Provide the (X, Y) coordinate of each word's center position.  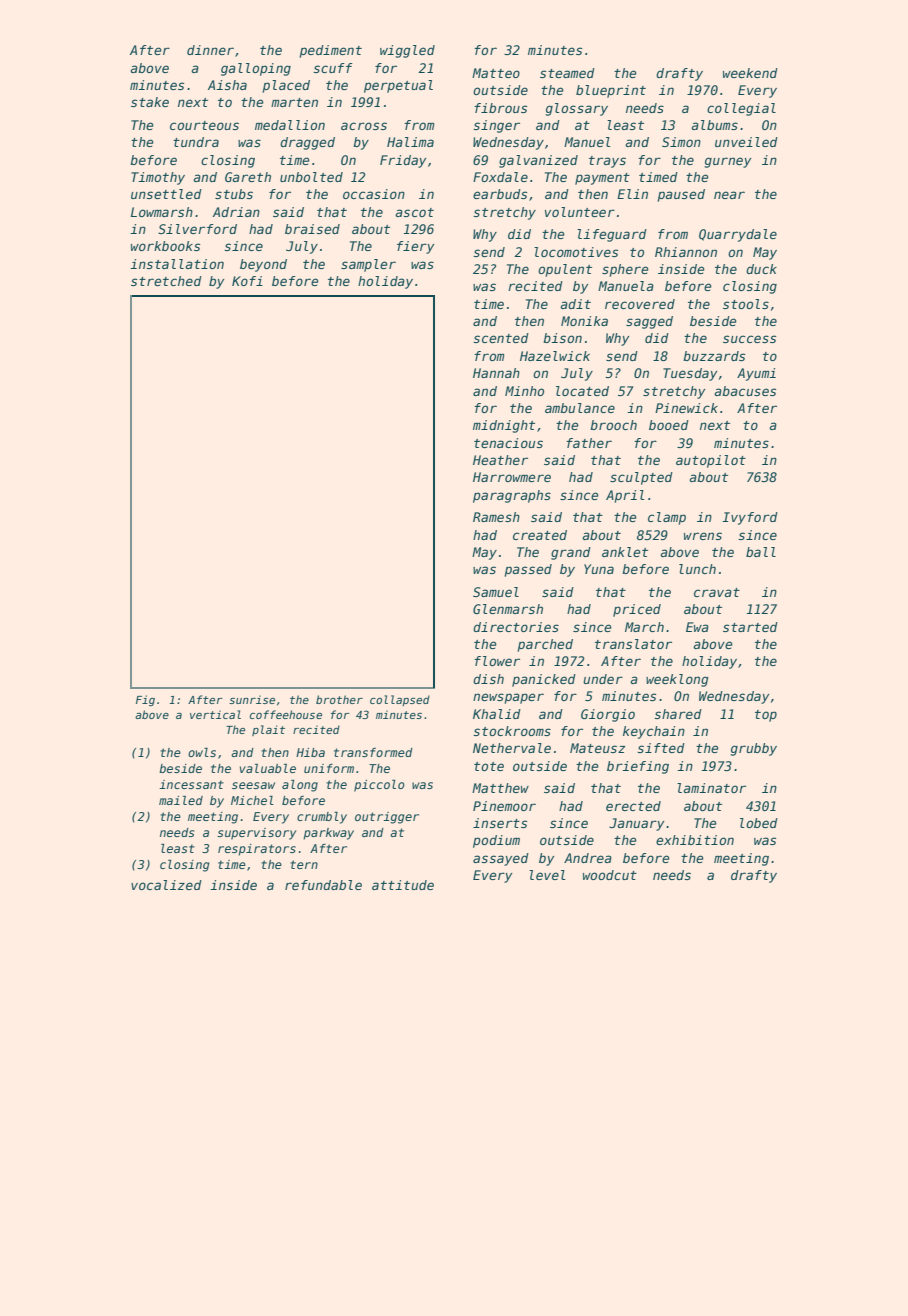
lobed (759, 823)
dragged (307, 143)
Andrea (588, 858)
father (589, 443)
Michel (252, 800)
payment (602, 179)
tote (489, 766)
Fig (145, 700)
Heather (500, 460)
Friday (403, 161)
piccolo (379, 786)
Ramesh (496, 517)
